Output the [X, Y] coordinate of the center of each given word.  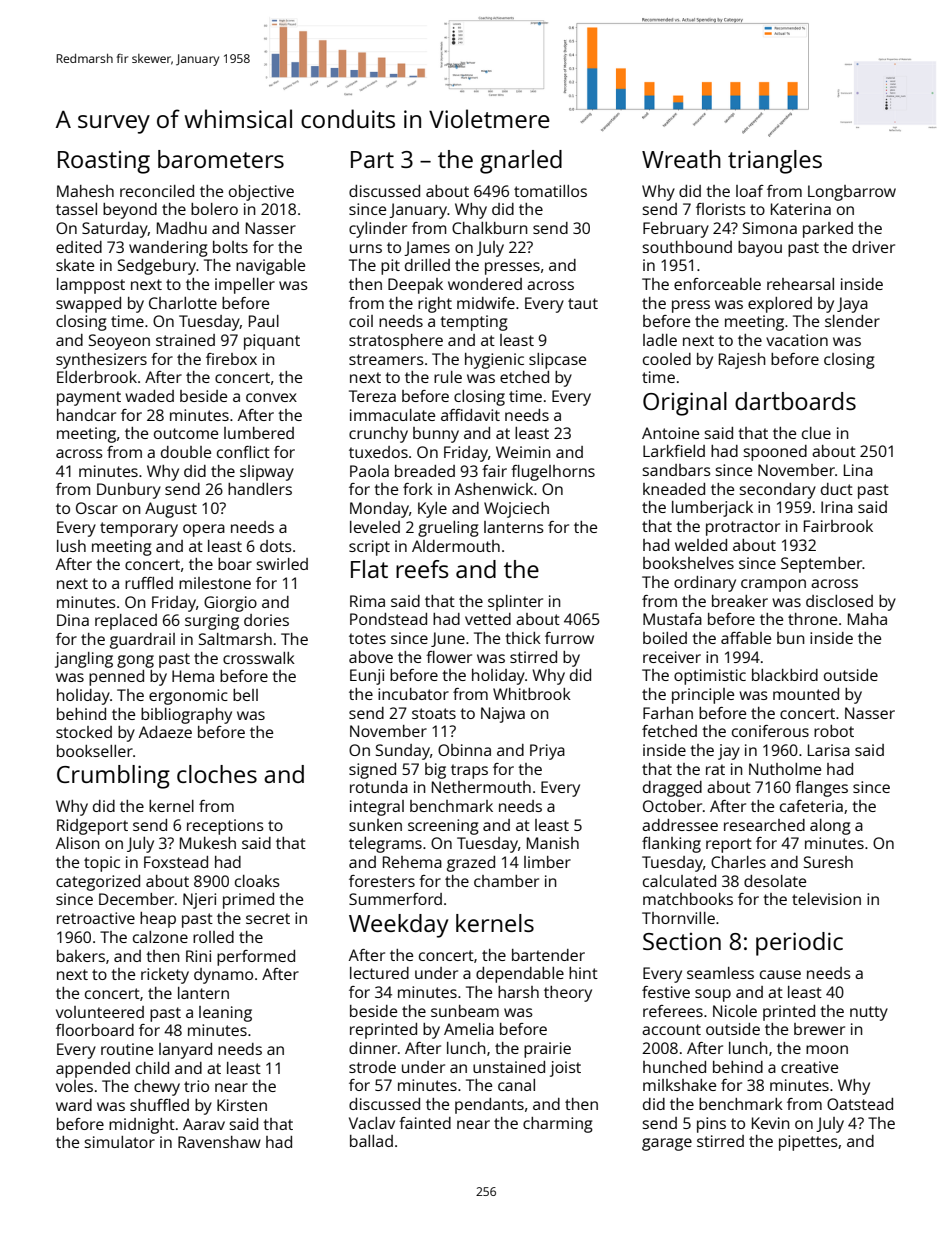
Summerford [395, 899]
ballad [371, 1141]
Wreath [681, 159]
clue [816, 433]
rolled [213, 937]
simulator [119, 1142]
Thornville [678, 918]
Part [372, 159]
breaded [425, 471]
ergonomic [188, 697]
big [435, 771]
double [186, 452]
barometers [221, 159]
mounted [806, 694]
